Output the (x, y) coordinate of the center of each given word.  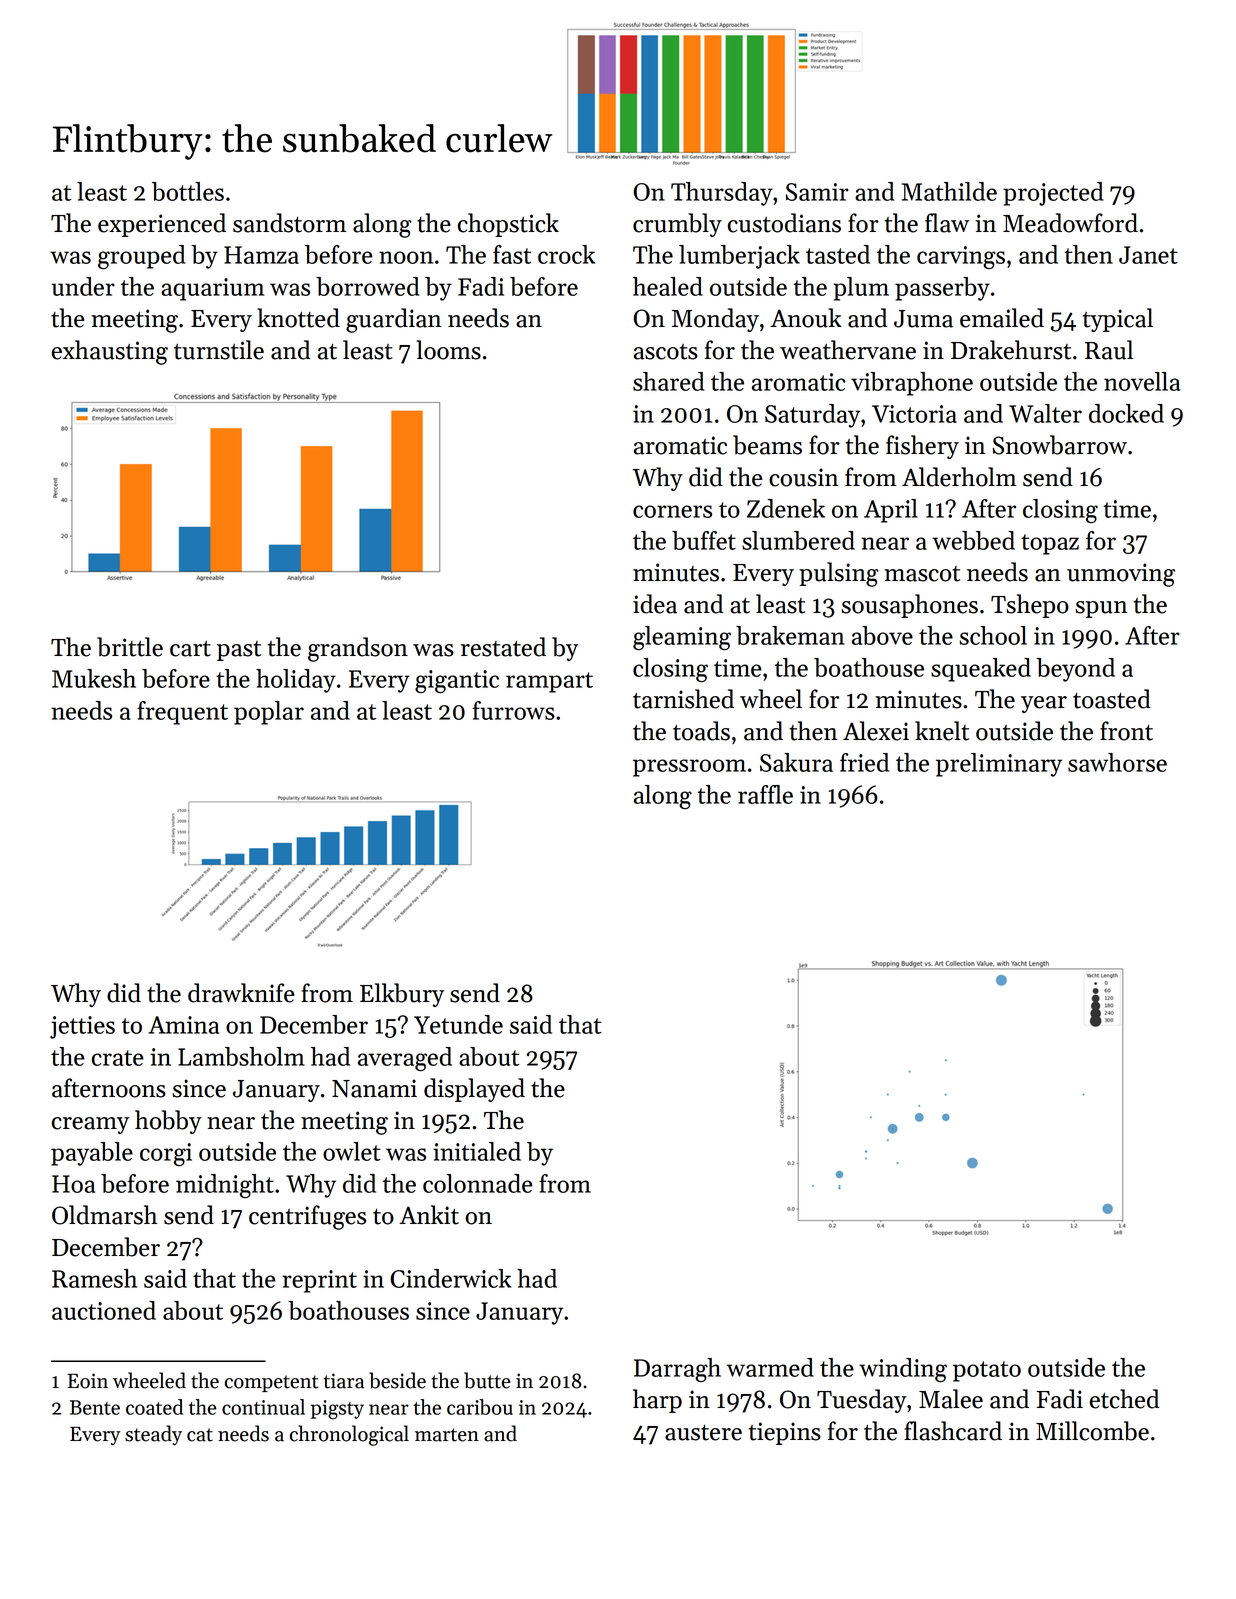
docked (1126, 413)
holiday (296, 681)
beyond (1075, 670)
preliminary (999, 765)
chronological (349, 1435)
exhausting (110, 352)
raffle (765, 794)
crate (118, 1058)
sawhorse (1117, 762)
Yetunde (458, 1024)
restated (503, 647)
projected (1053, 194)
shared (669, 381)
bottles (188, 191)
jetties (82, 1027)
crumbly (677, 225)
